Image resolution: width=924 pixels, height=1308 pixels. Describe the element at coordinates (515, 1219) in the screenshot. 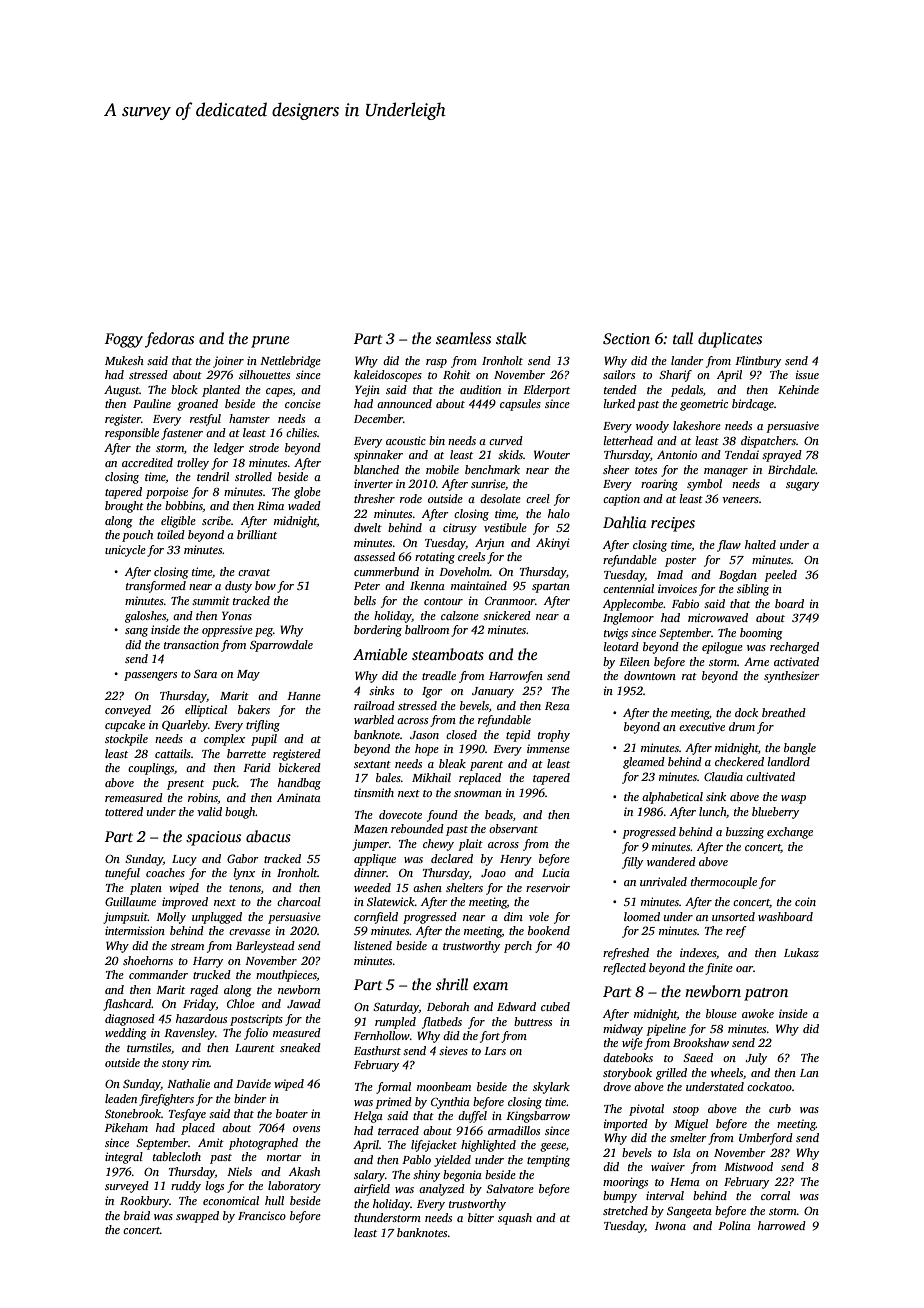

I see `squash` at that location.
